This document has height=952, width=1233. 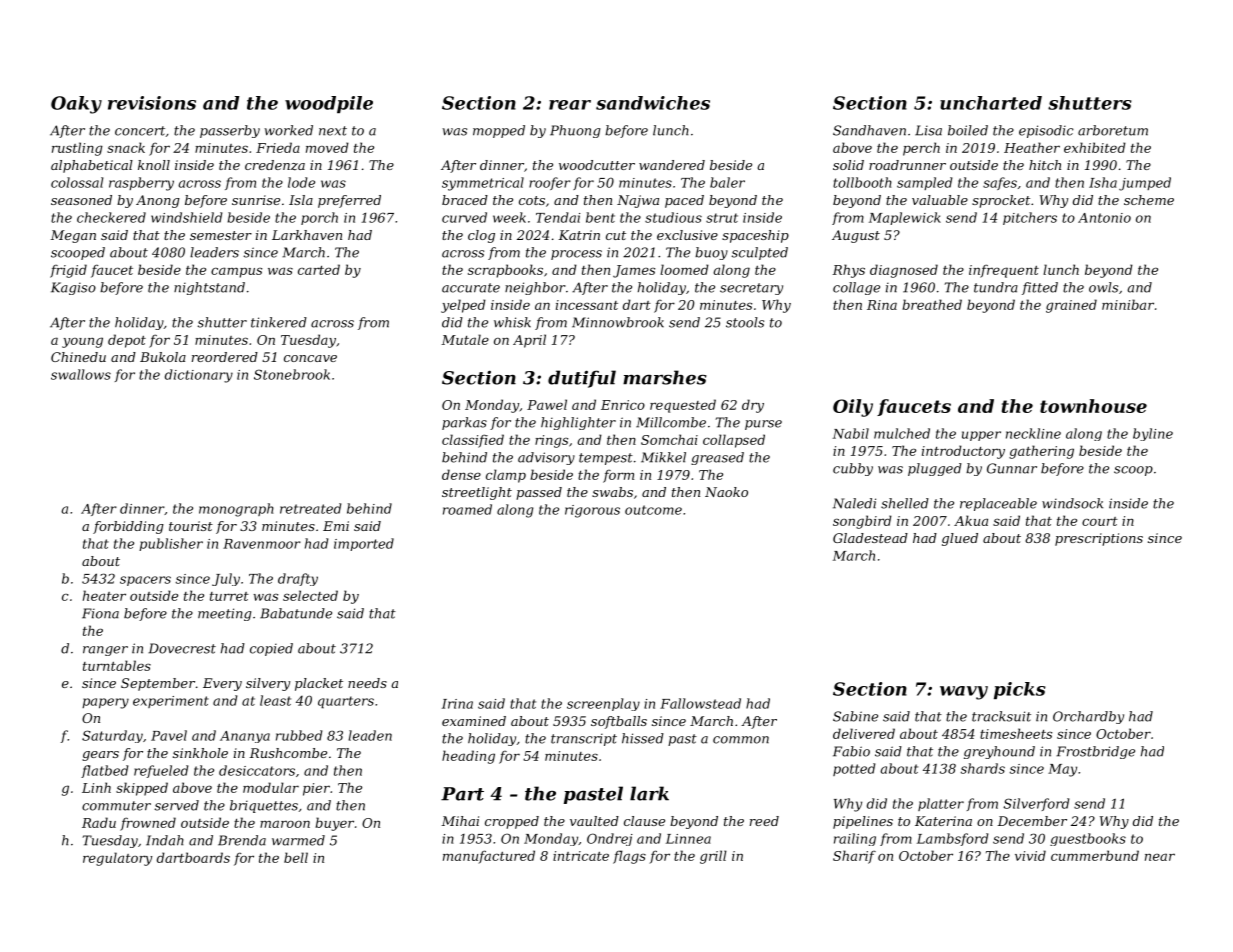 What do you see at coordinates (226, 579) in the document?
I see `July` at bounding box center [226, 579].
